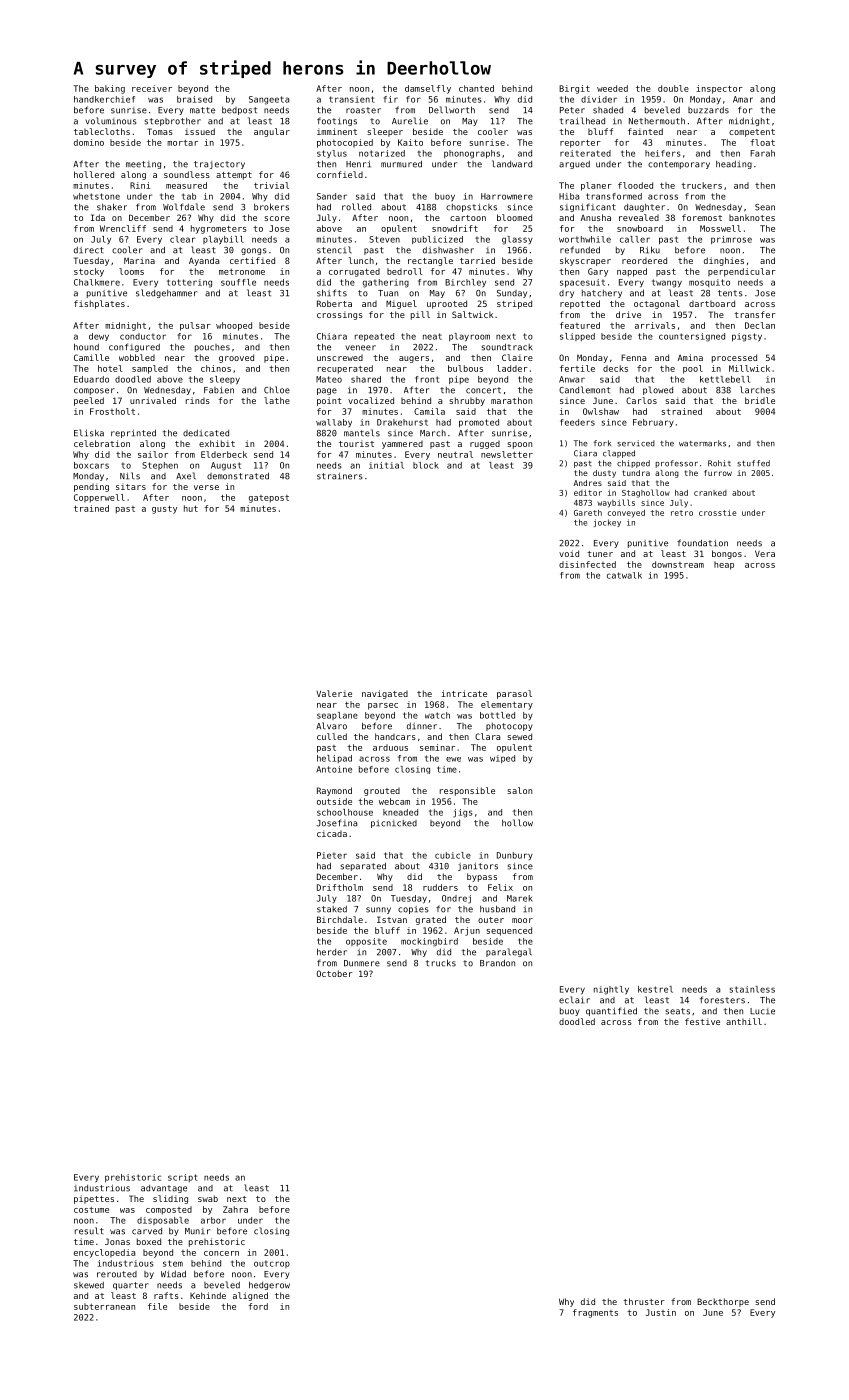 This screenshot has height=1400, width=849. What do you see at coordinates (166, 293) in the screenshot?
I see `sledgehammer` at bounding box center [166, 293].
